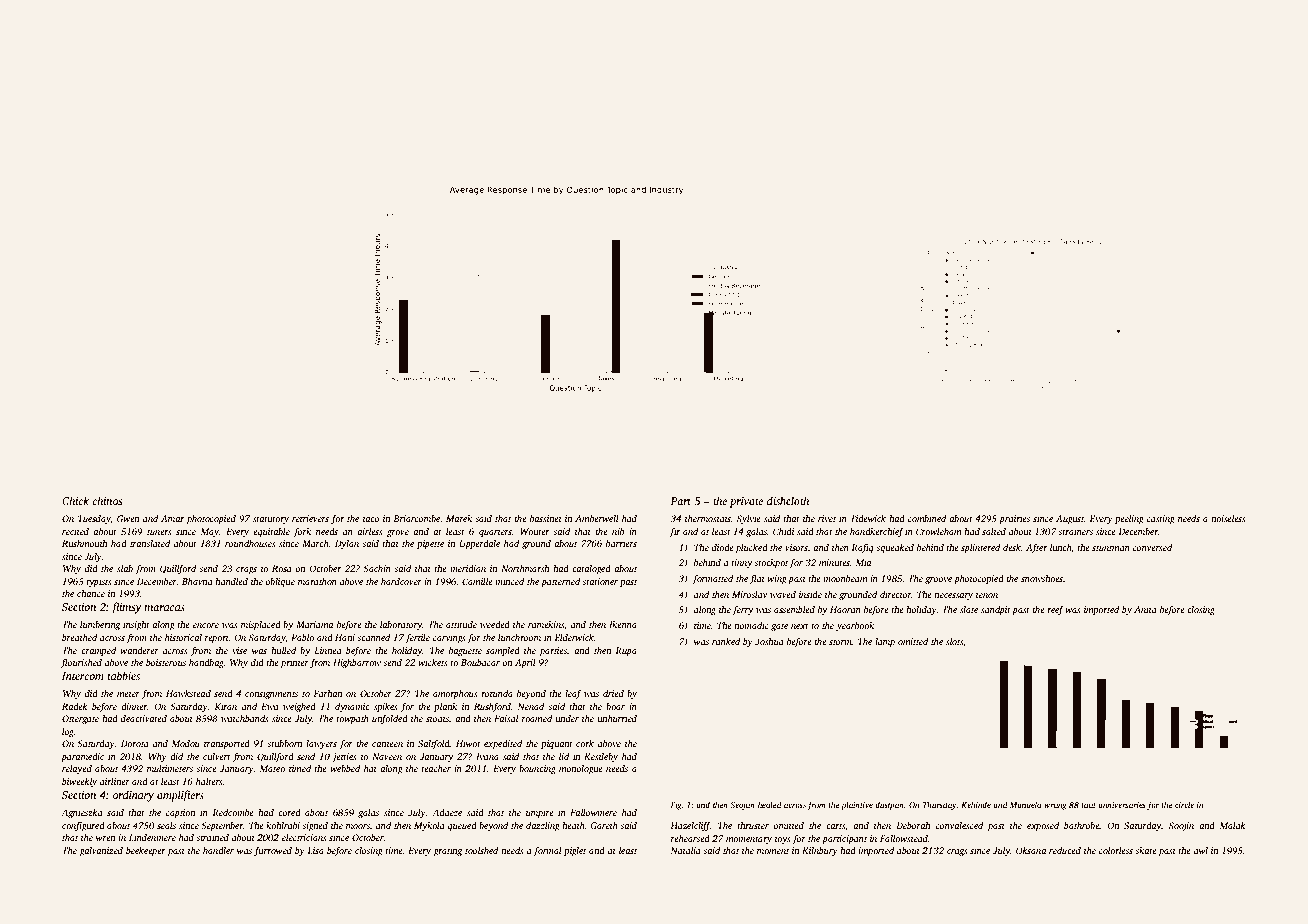  What do you see at coordinates (449, 638) in the document?
I see `carvings` at bounding box center [449, 638].
